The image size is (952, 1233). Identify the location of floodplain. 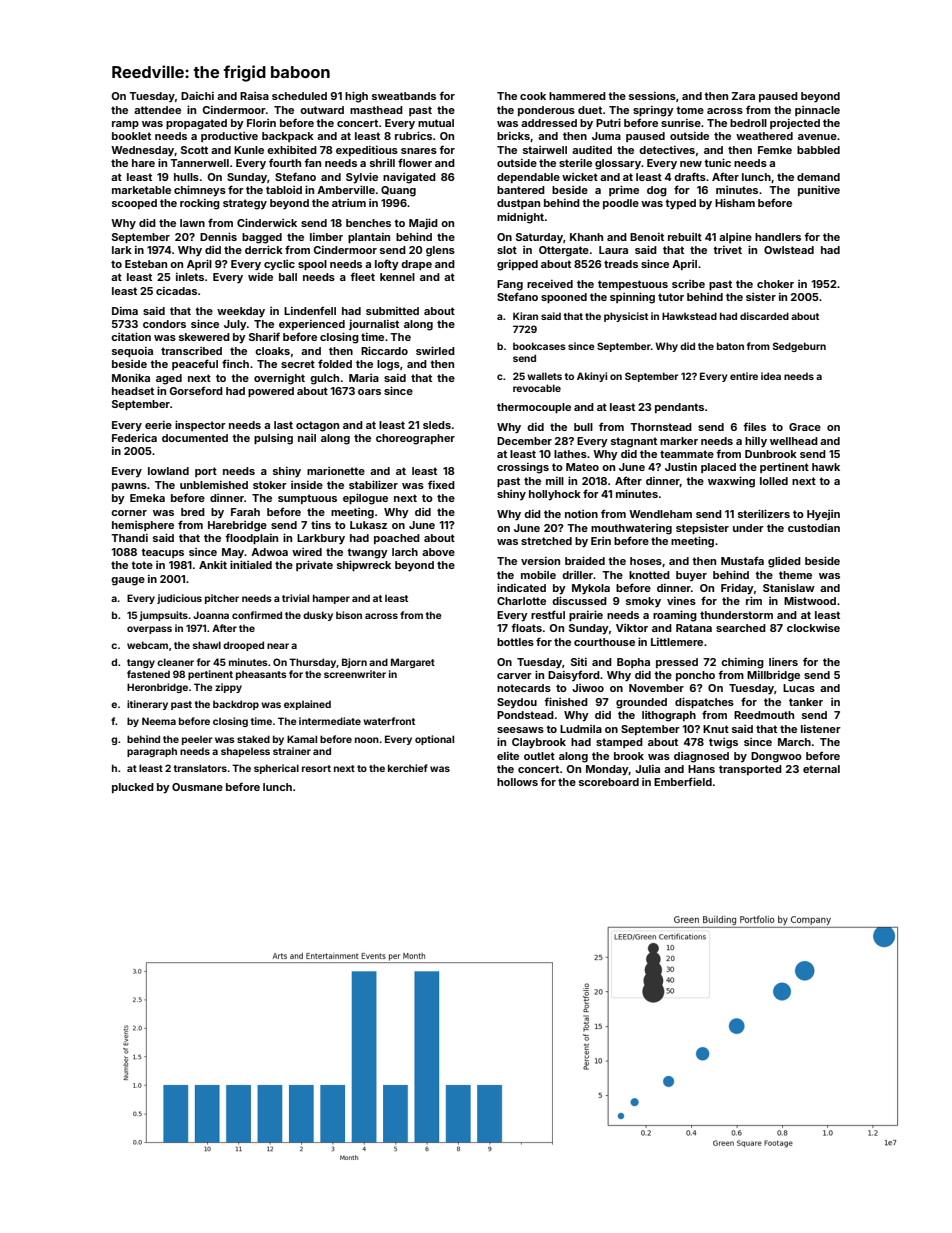
(251, 538).
